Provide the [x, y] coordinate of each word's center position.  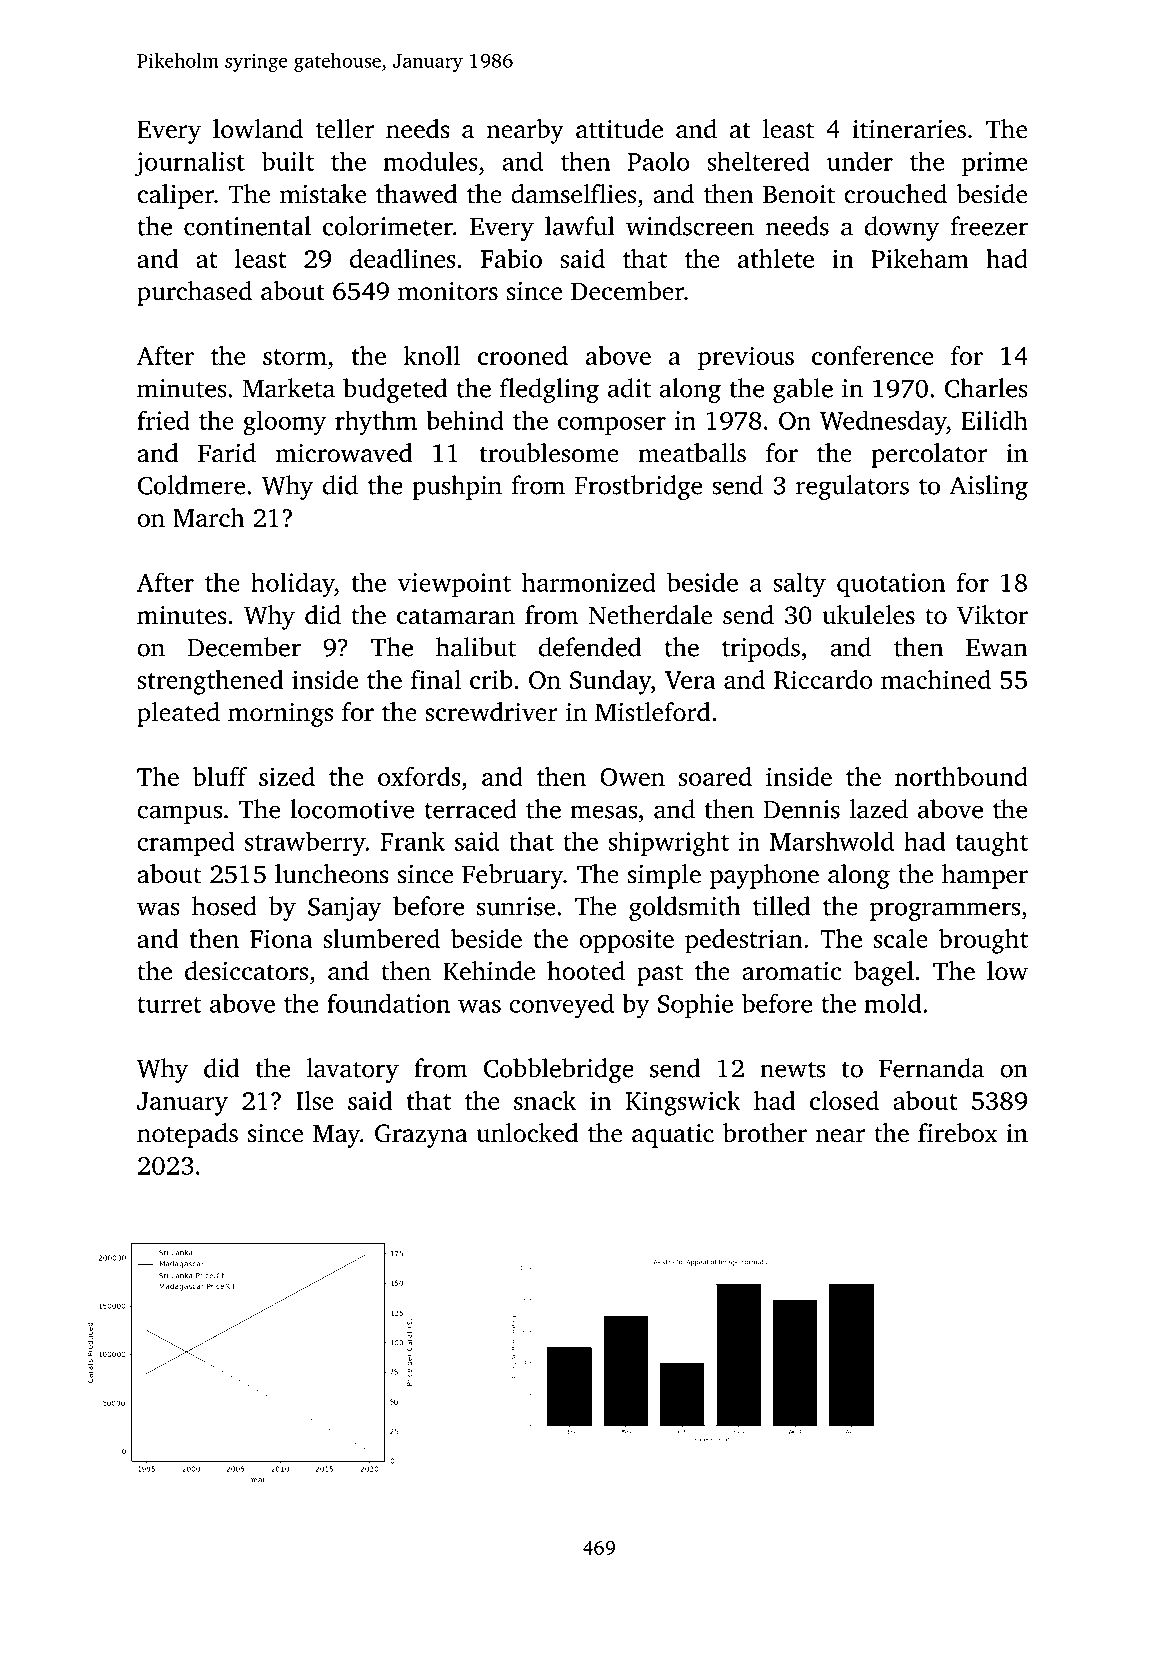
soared [715, 776]
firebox [958, 1133]
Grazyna [421, 1136]
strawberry [305, 844]
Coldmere [191, 485]
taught [992, 844]
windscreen [690, 226]
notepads [187, 1135]
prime [994, 164]
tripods [761, 649]
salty [799, 584]
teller [345, 129]
